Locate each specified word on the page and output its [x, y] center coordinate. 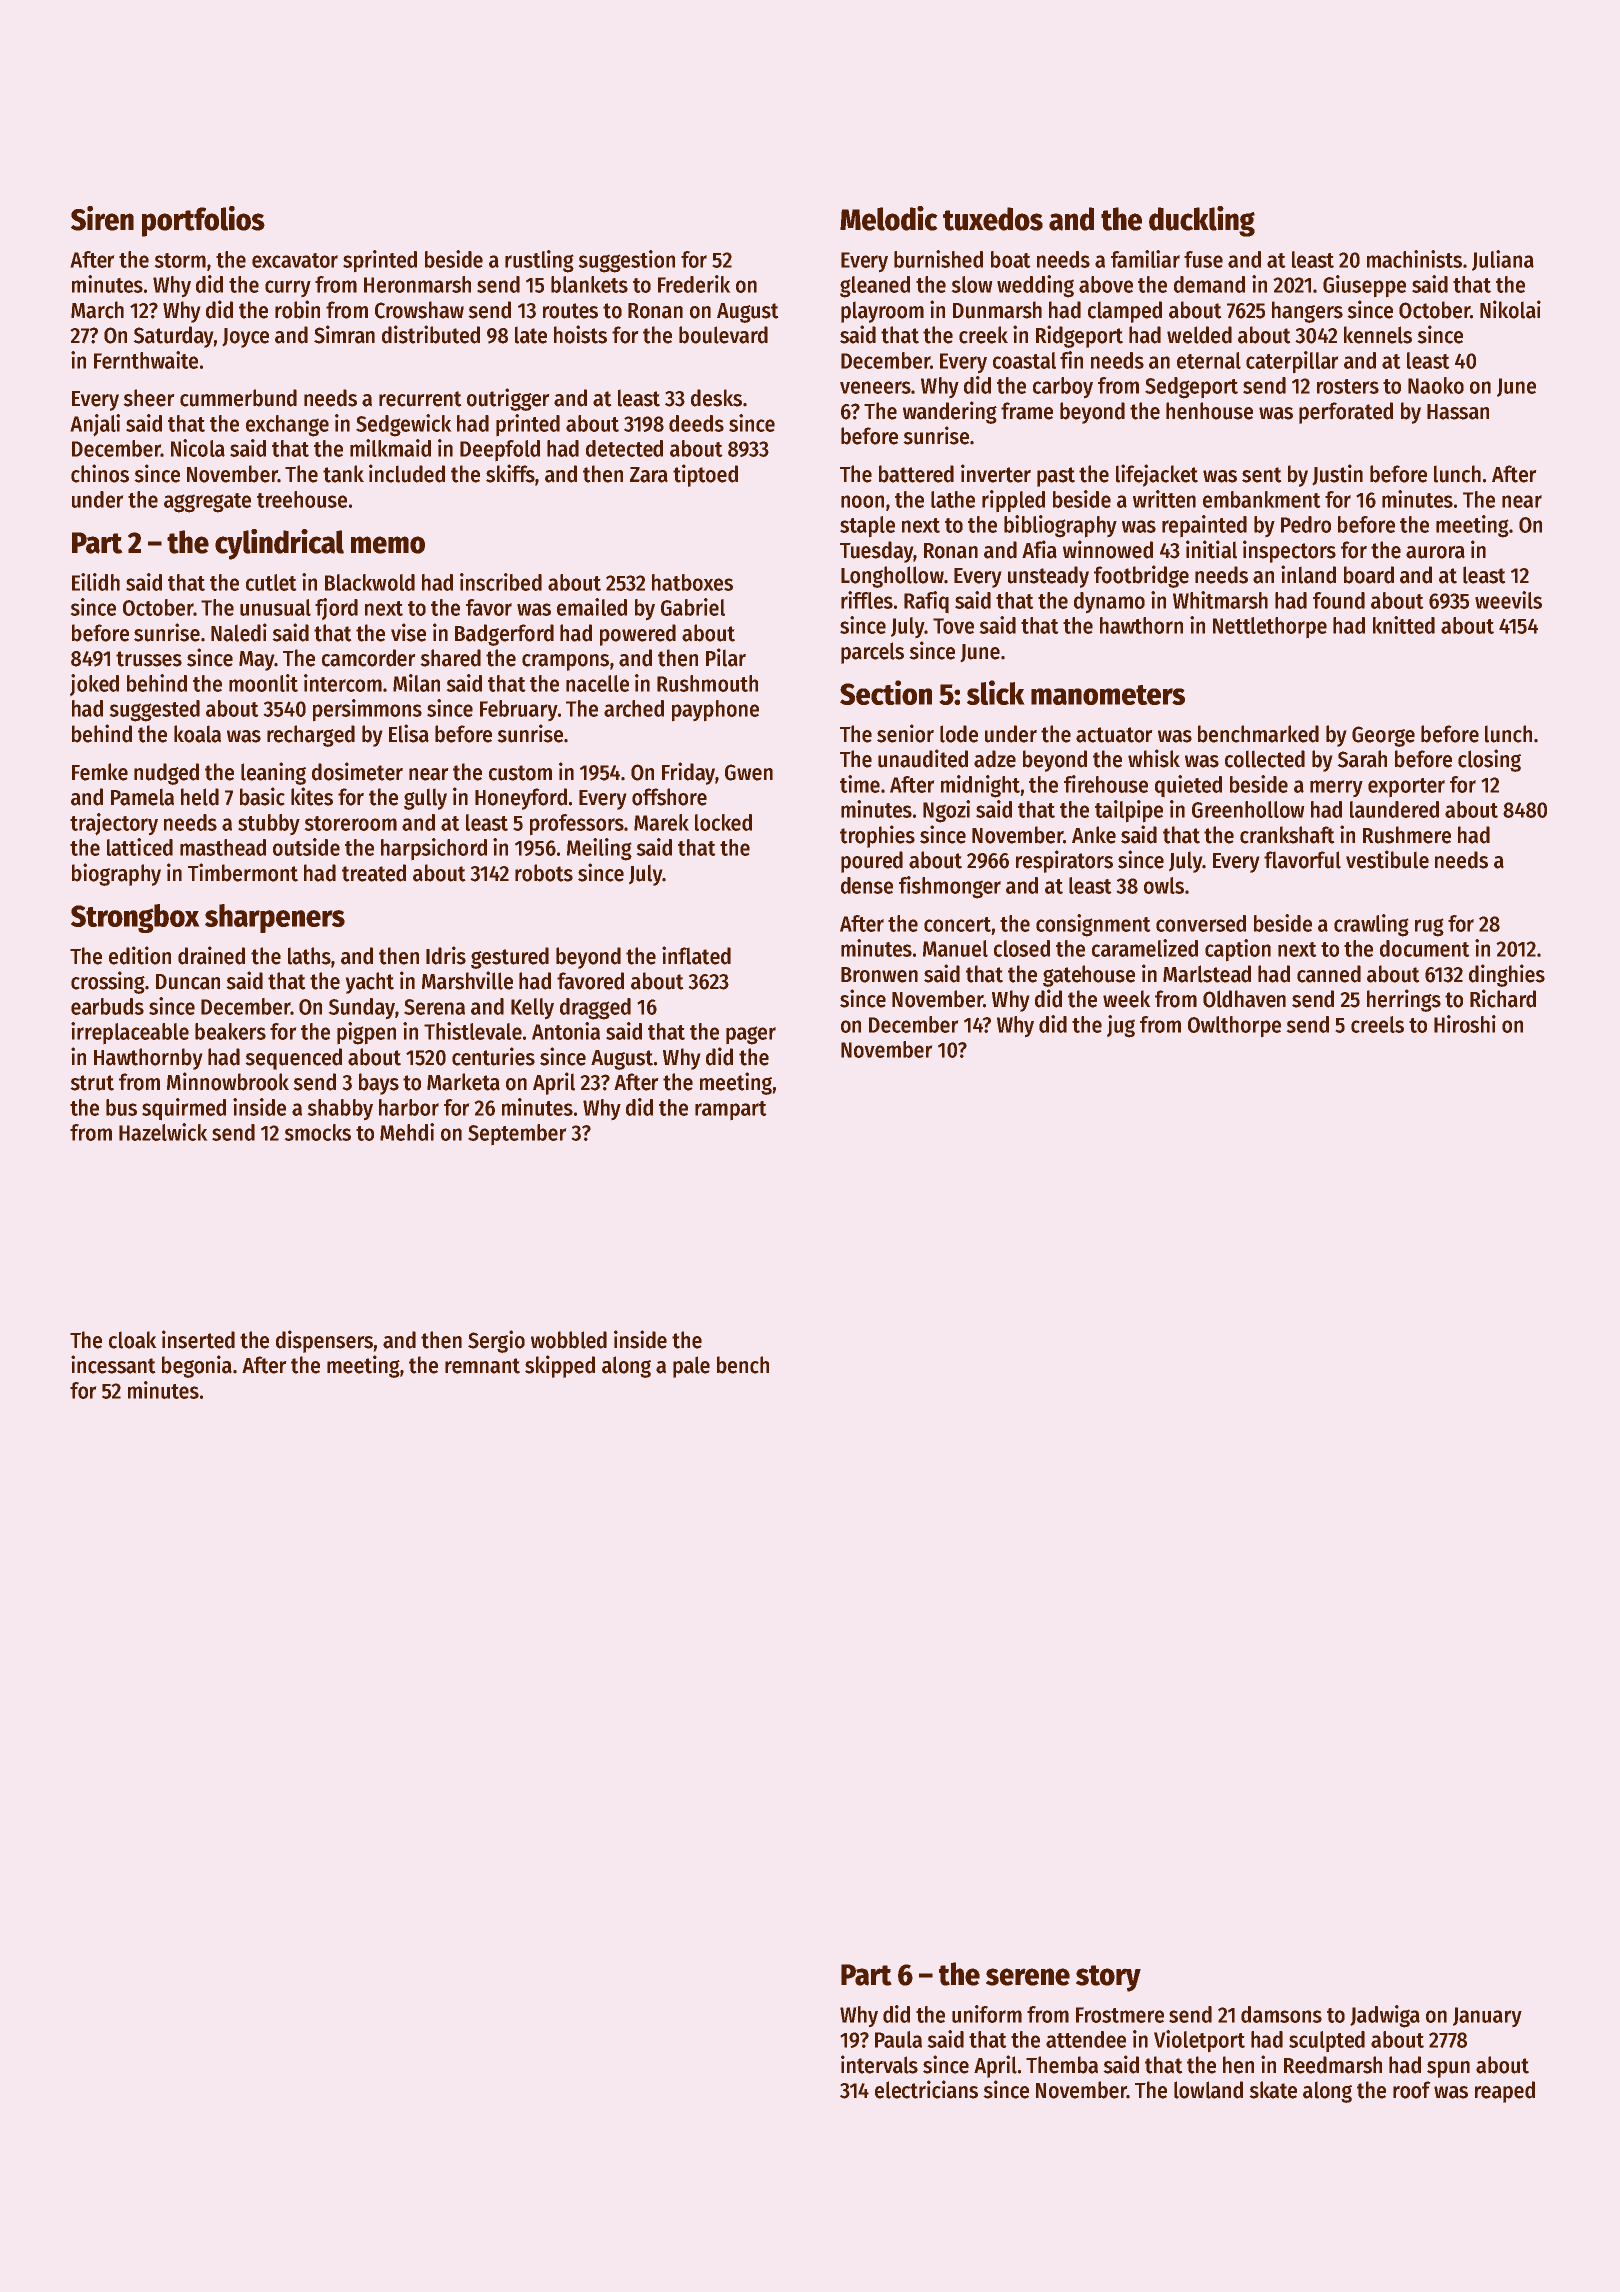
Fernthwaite [146, 360]
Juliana [1503, 260]
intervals [879, 2064]
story [1108, 1978]
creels [1377, 1024]
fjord [336, 609]
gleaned [875, 287]
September [517, 1134]
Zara [649, 475]
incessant [113, 1364]
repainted [1204, 526]
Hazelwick [163, 1132]
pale [691, 1367]
